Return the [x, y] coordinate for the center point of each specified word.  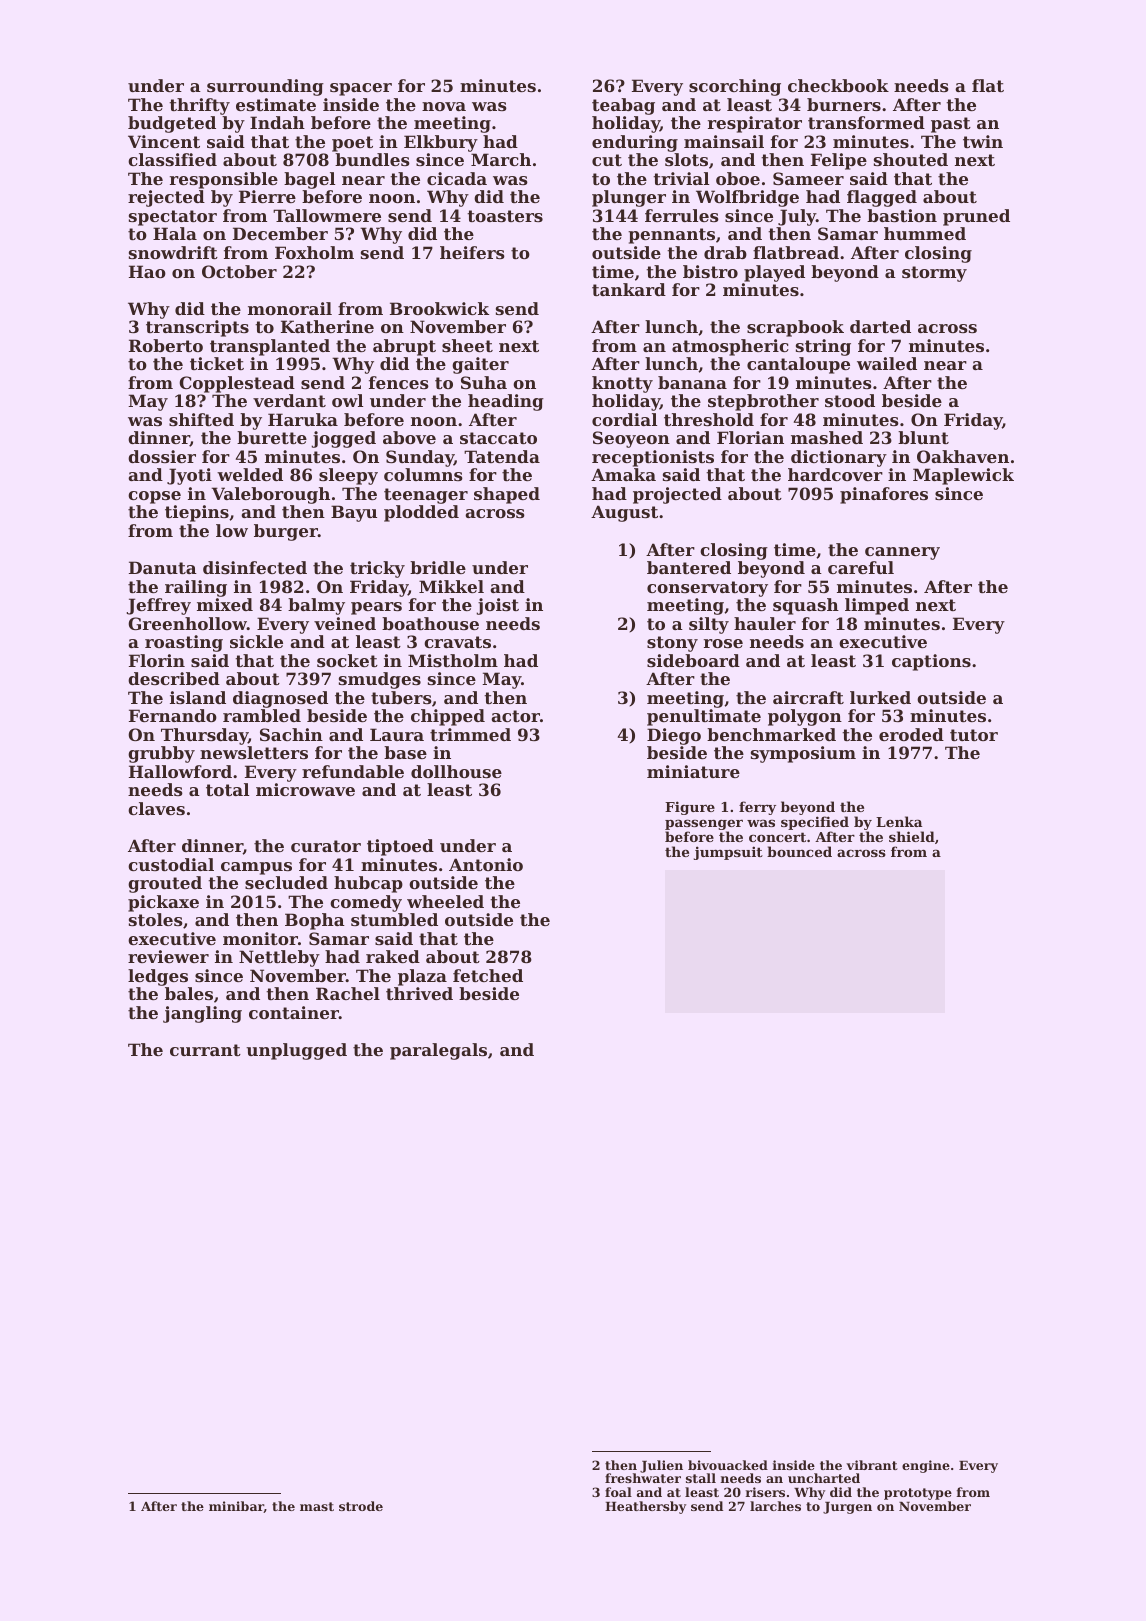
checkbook [838, 85]
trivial [681, 178]
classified [172, 159]
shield [912, 836]
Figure [690, 808]
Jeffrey [159, 606]
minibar [236, 1507]
